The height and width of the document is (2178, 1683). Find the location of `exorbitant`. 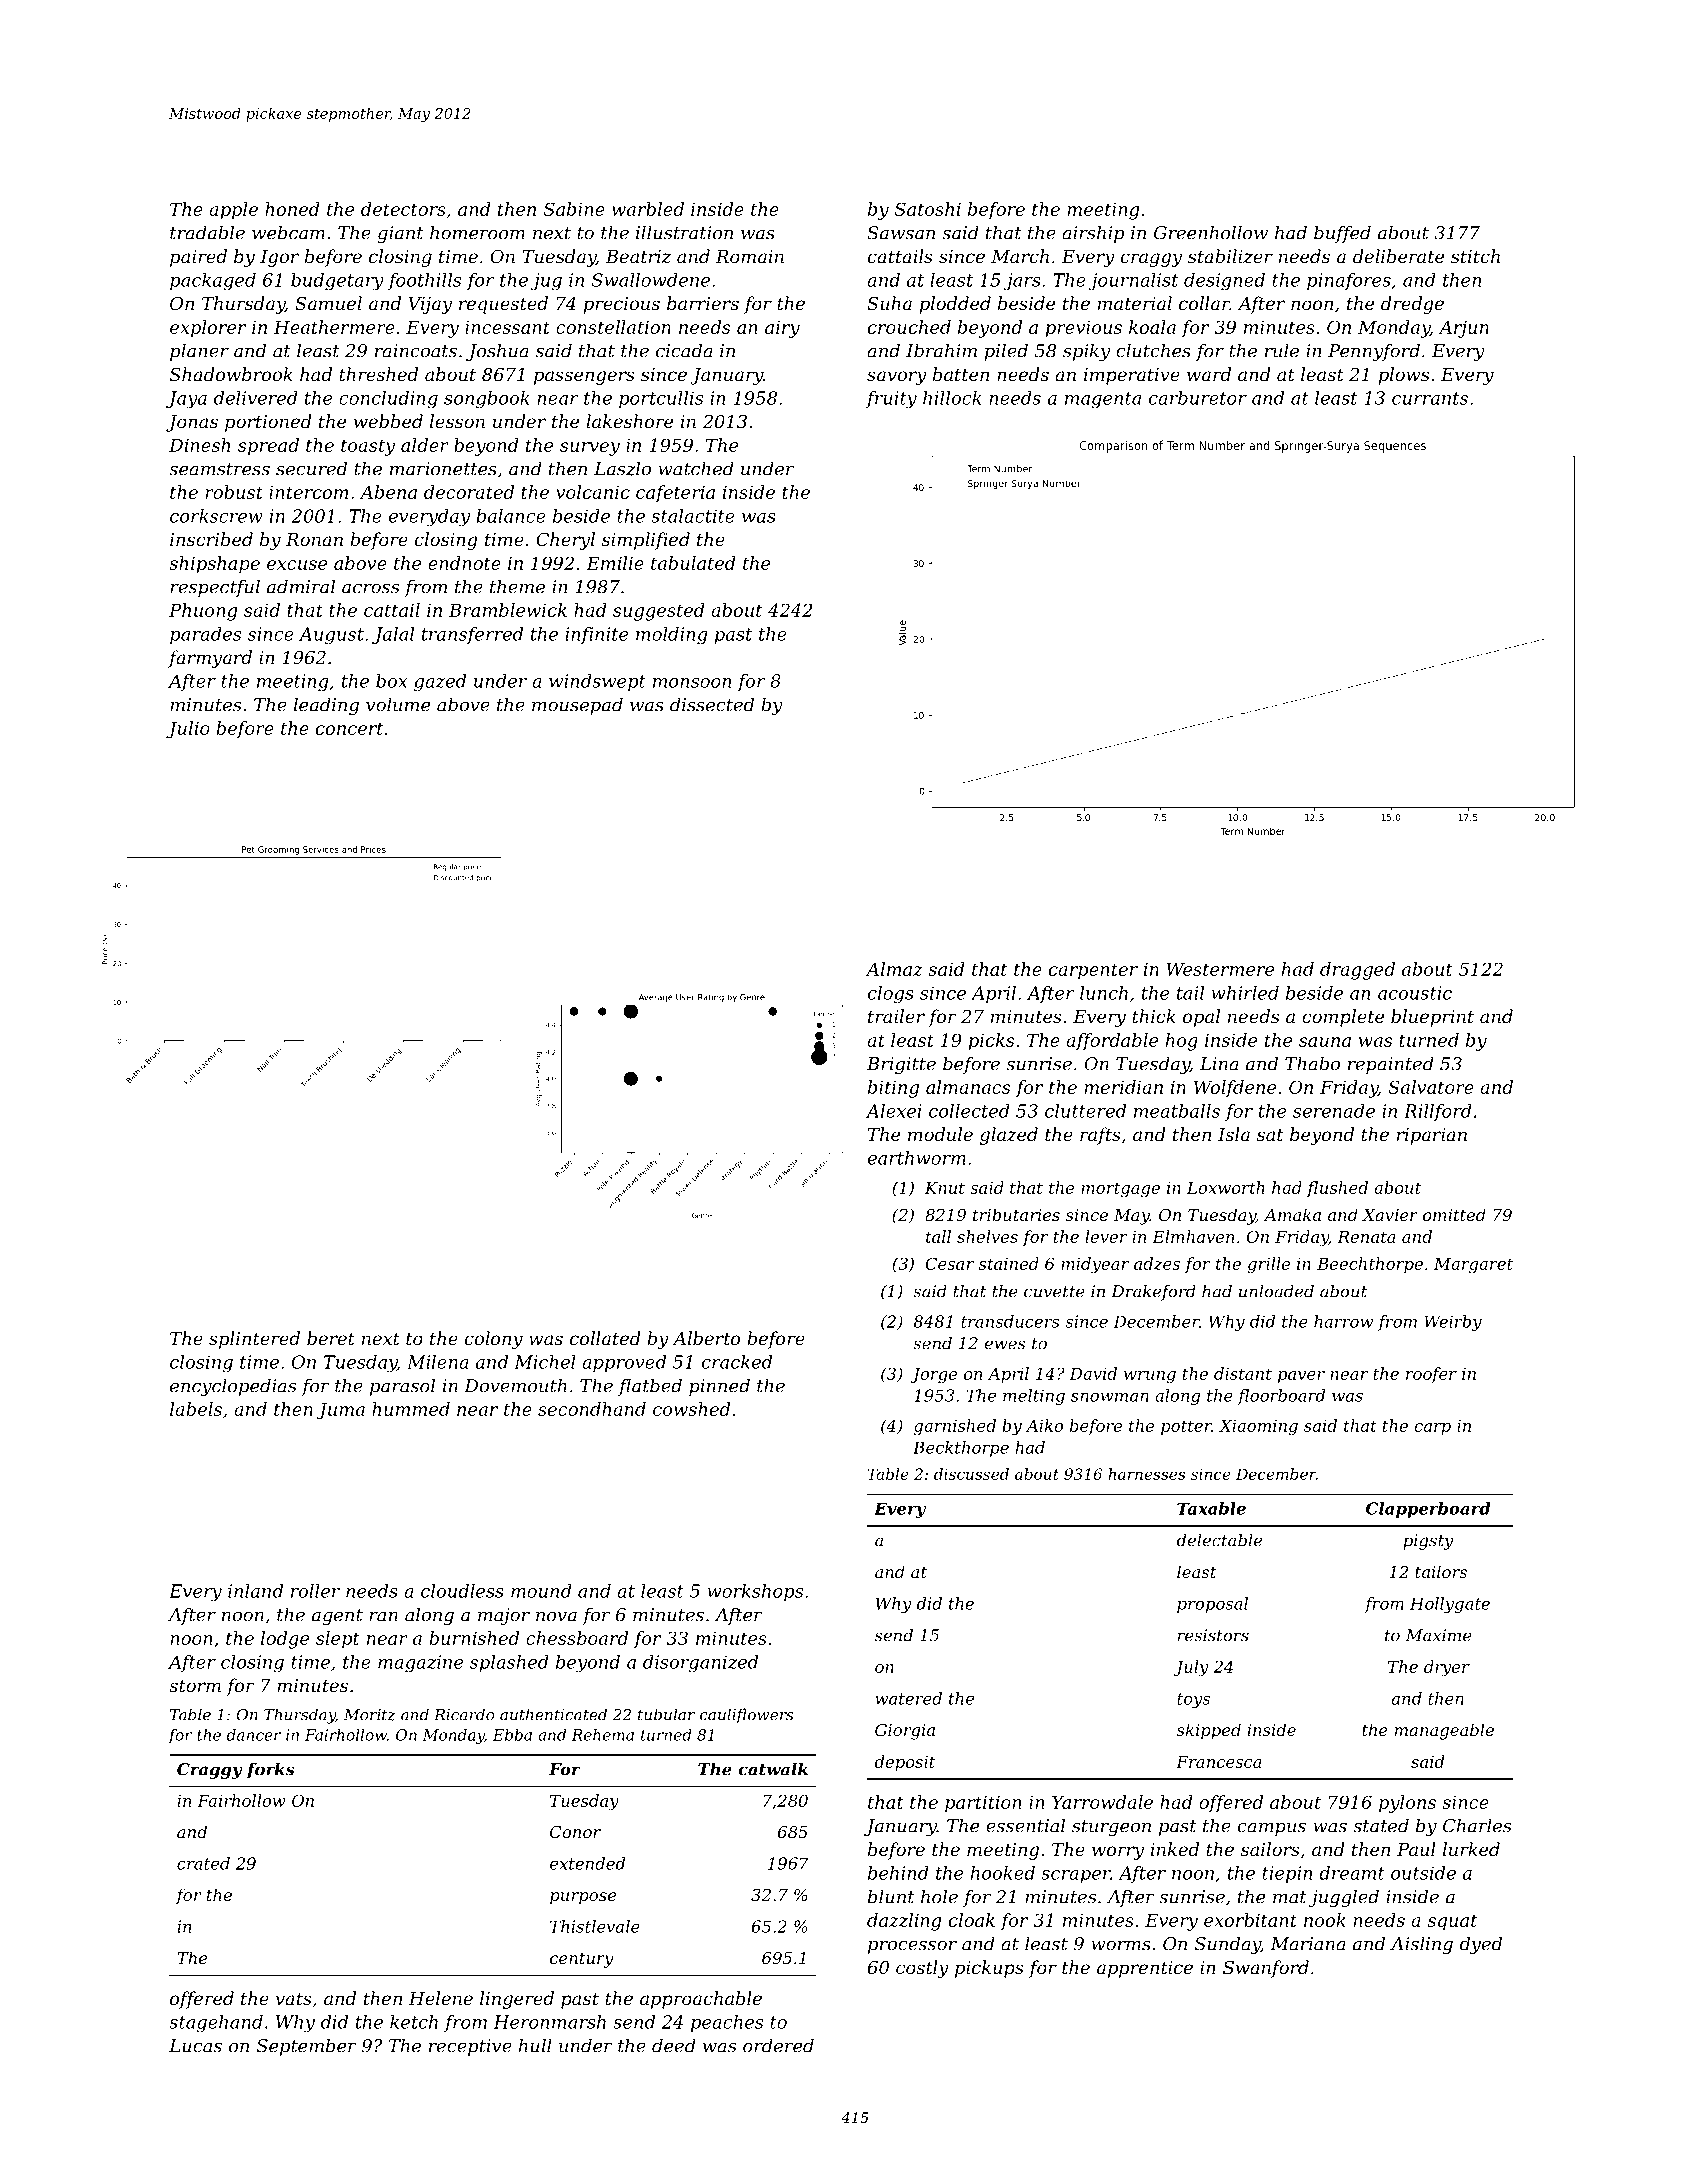

exorbitant is located at coordinates (1250, 1920).
